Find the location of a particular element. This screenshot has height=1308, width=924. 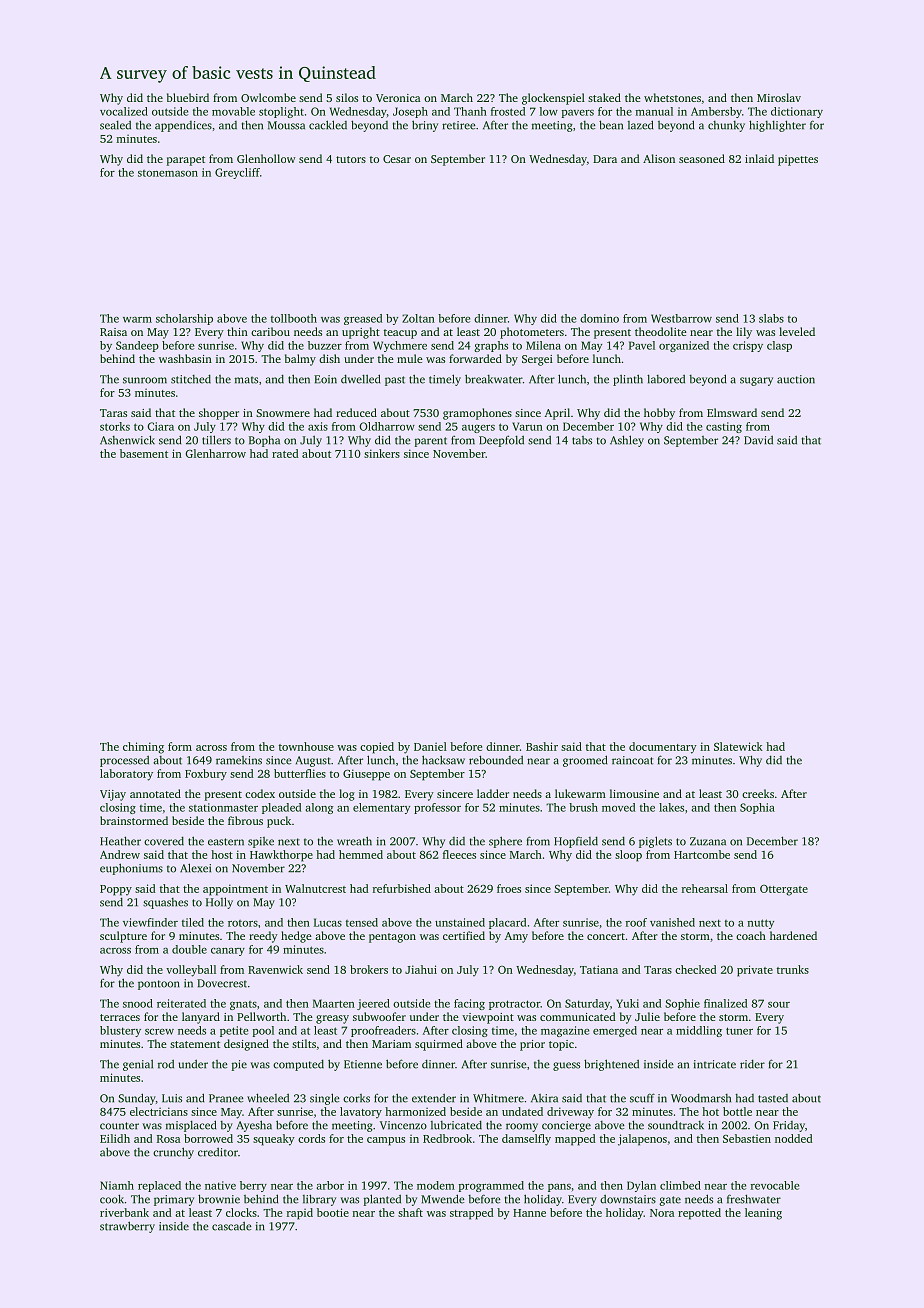

lazed is located at coordinates (640, 125).
